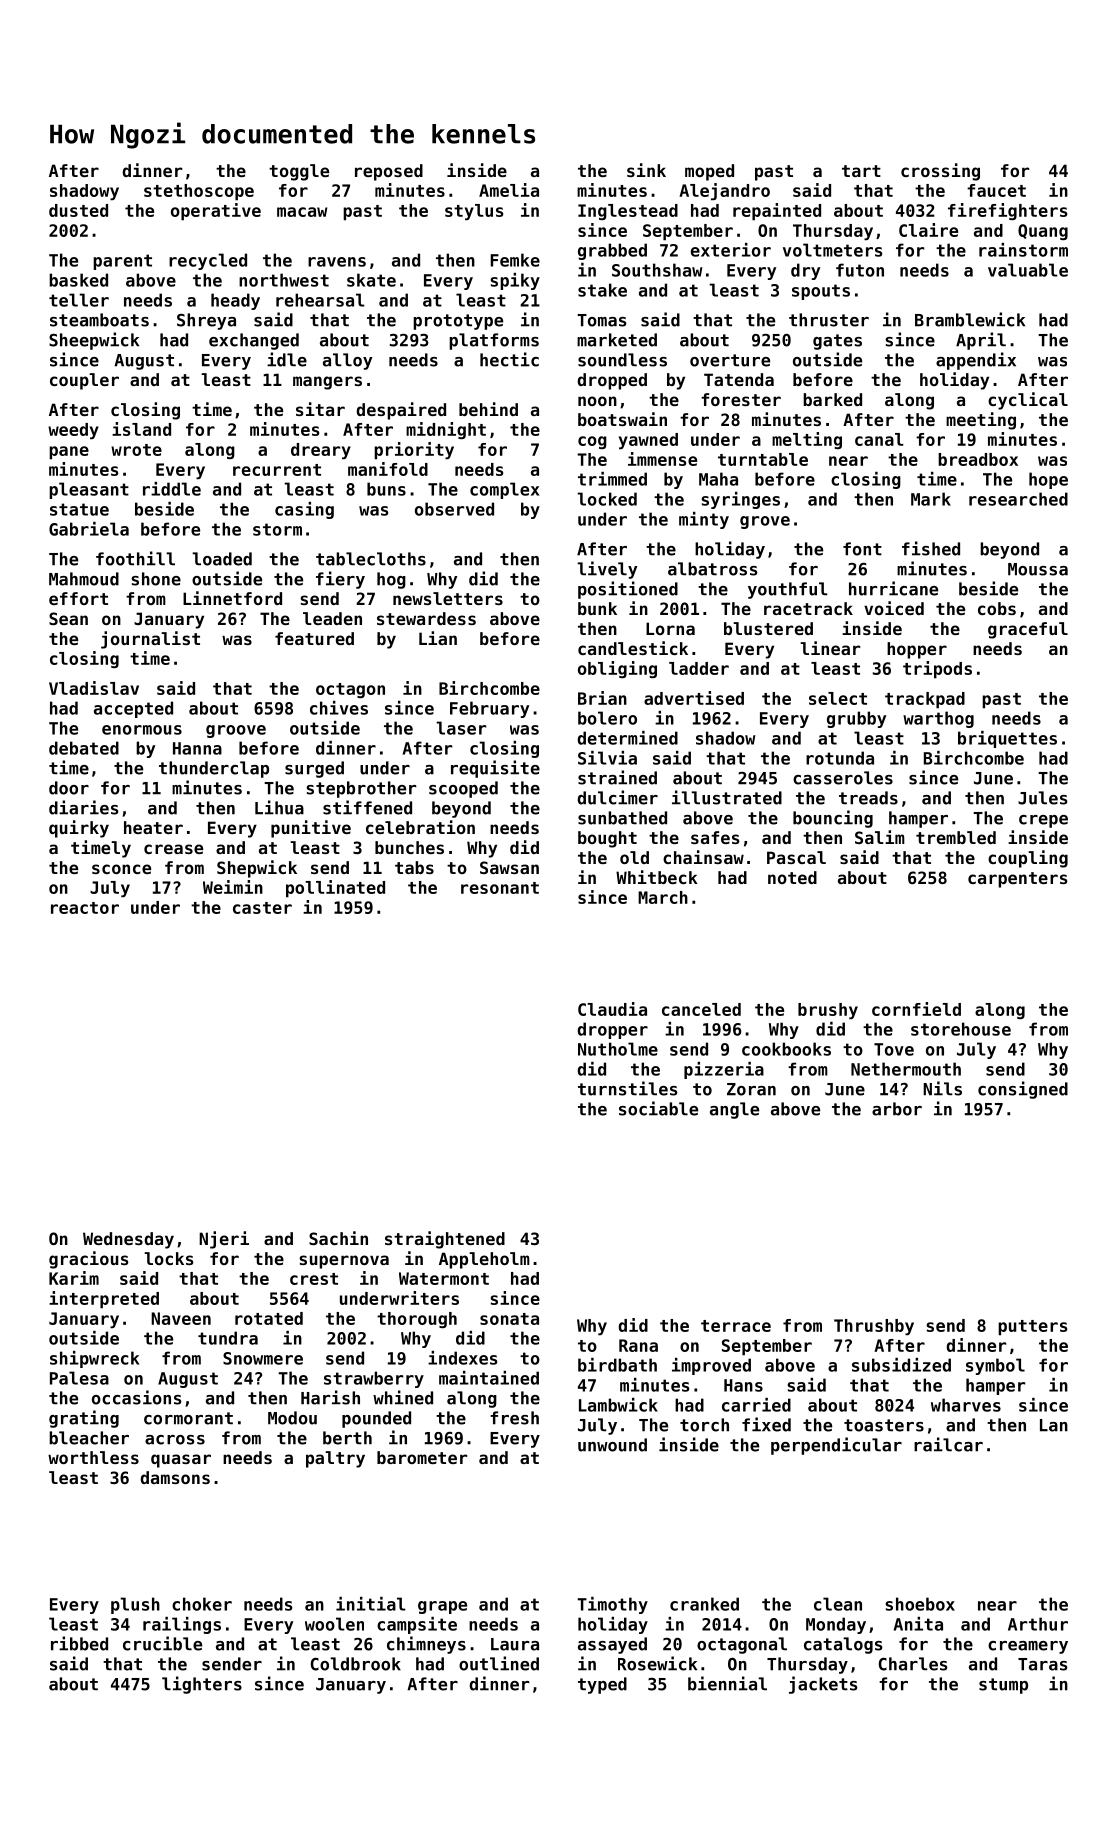  Describe the element at coordinates (74, 1278) in the screenshot. I see `Karim` at that location.
